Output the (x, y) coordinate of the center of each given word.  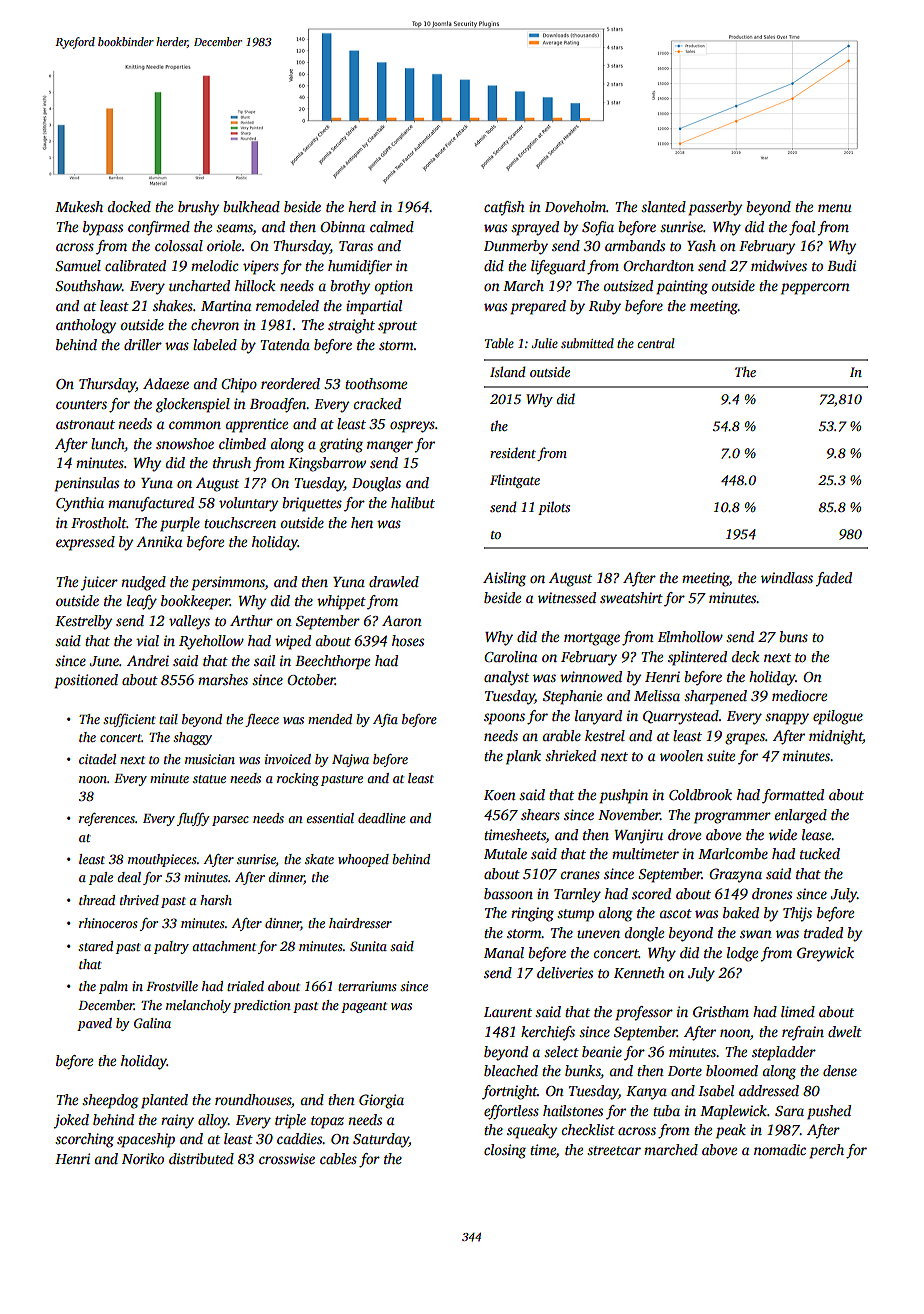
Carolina (510, 656)
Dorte (685, 1071)
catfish (504, 208)
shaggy (192, 738)
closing (505, 1151)
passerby (715, 208)
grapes (745, 739)
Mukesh (79, 206)
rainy (177, 1121)
